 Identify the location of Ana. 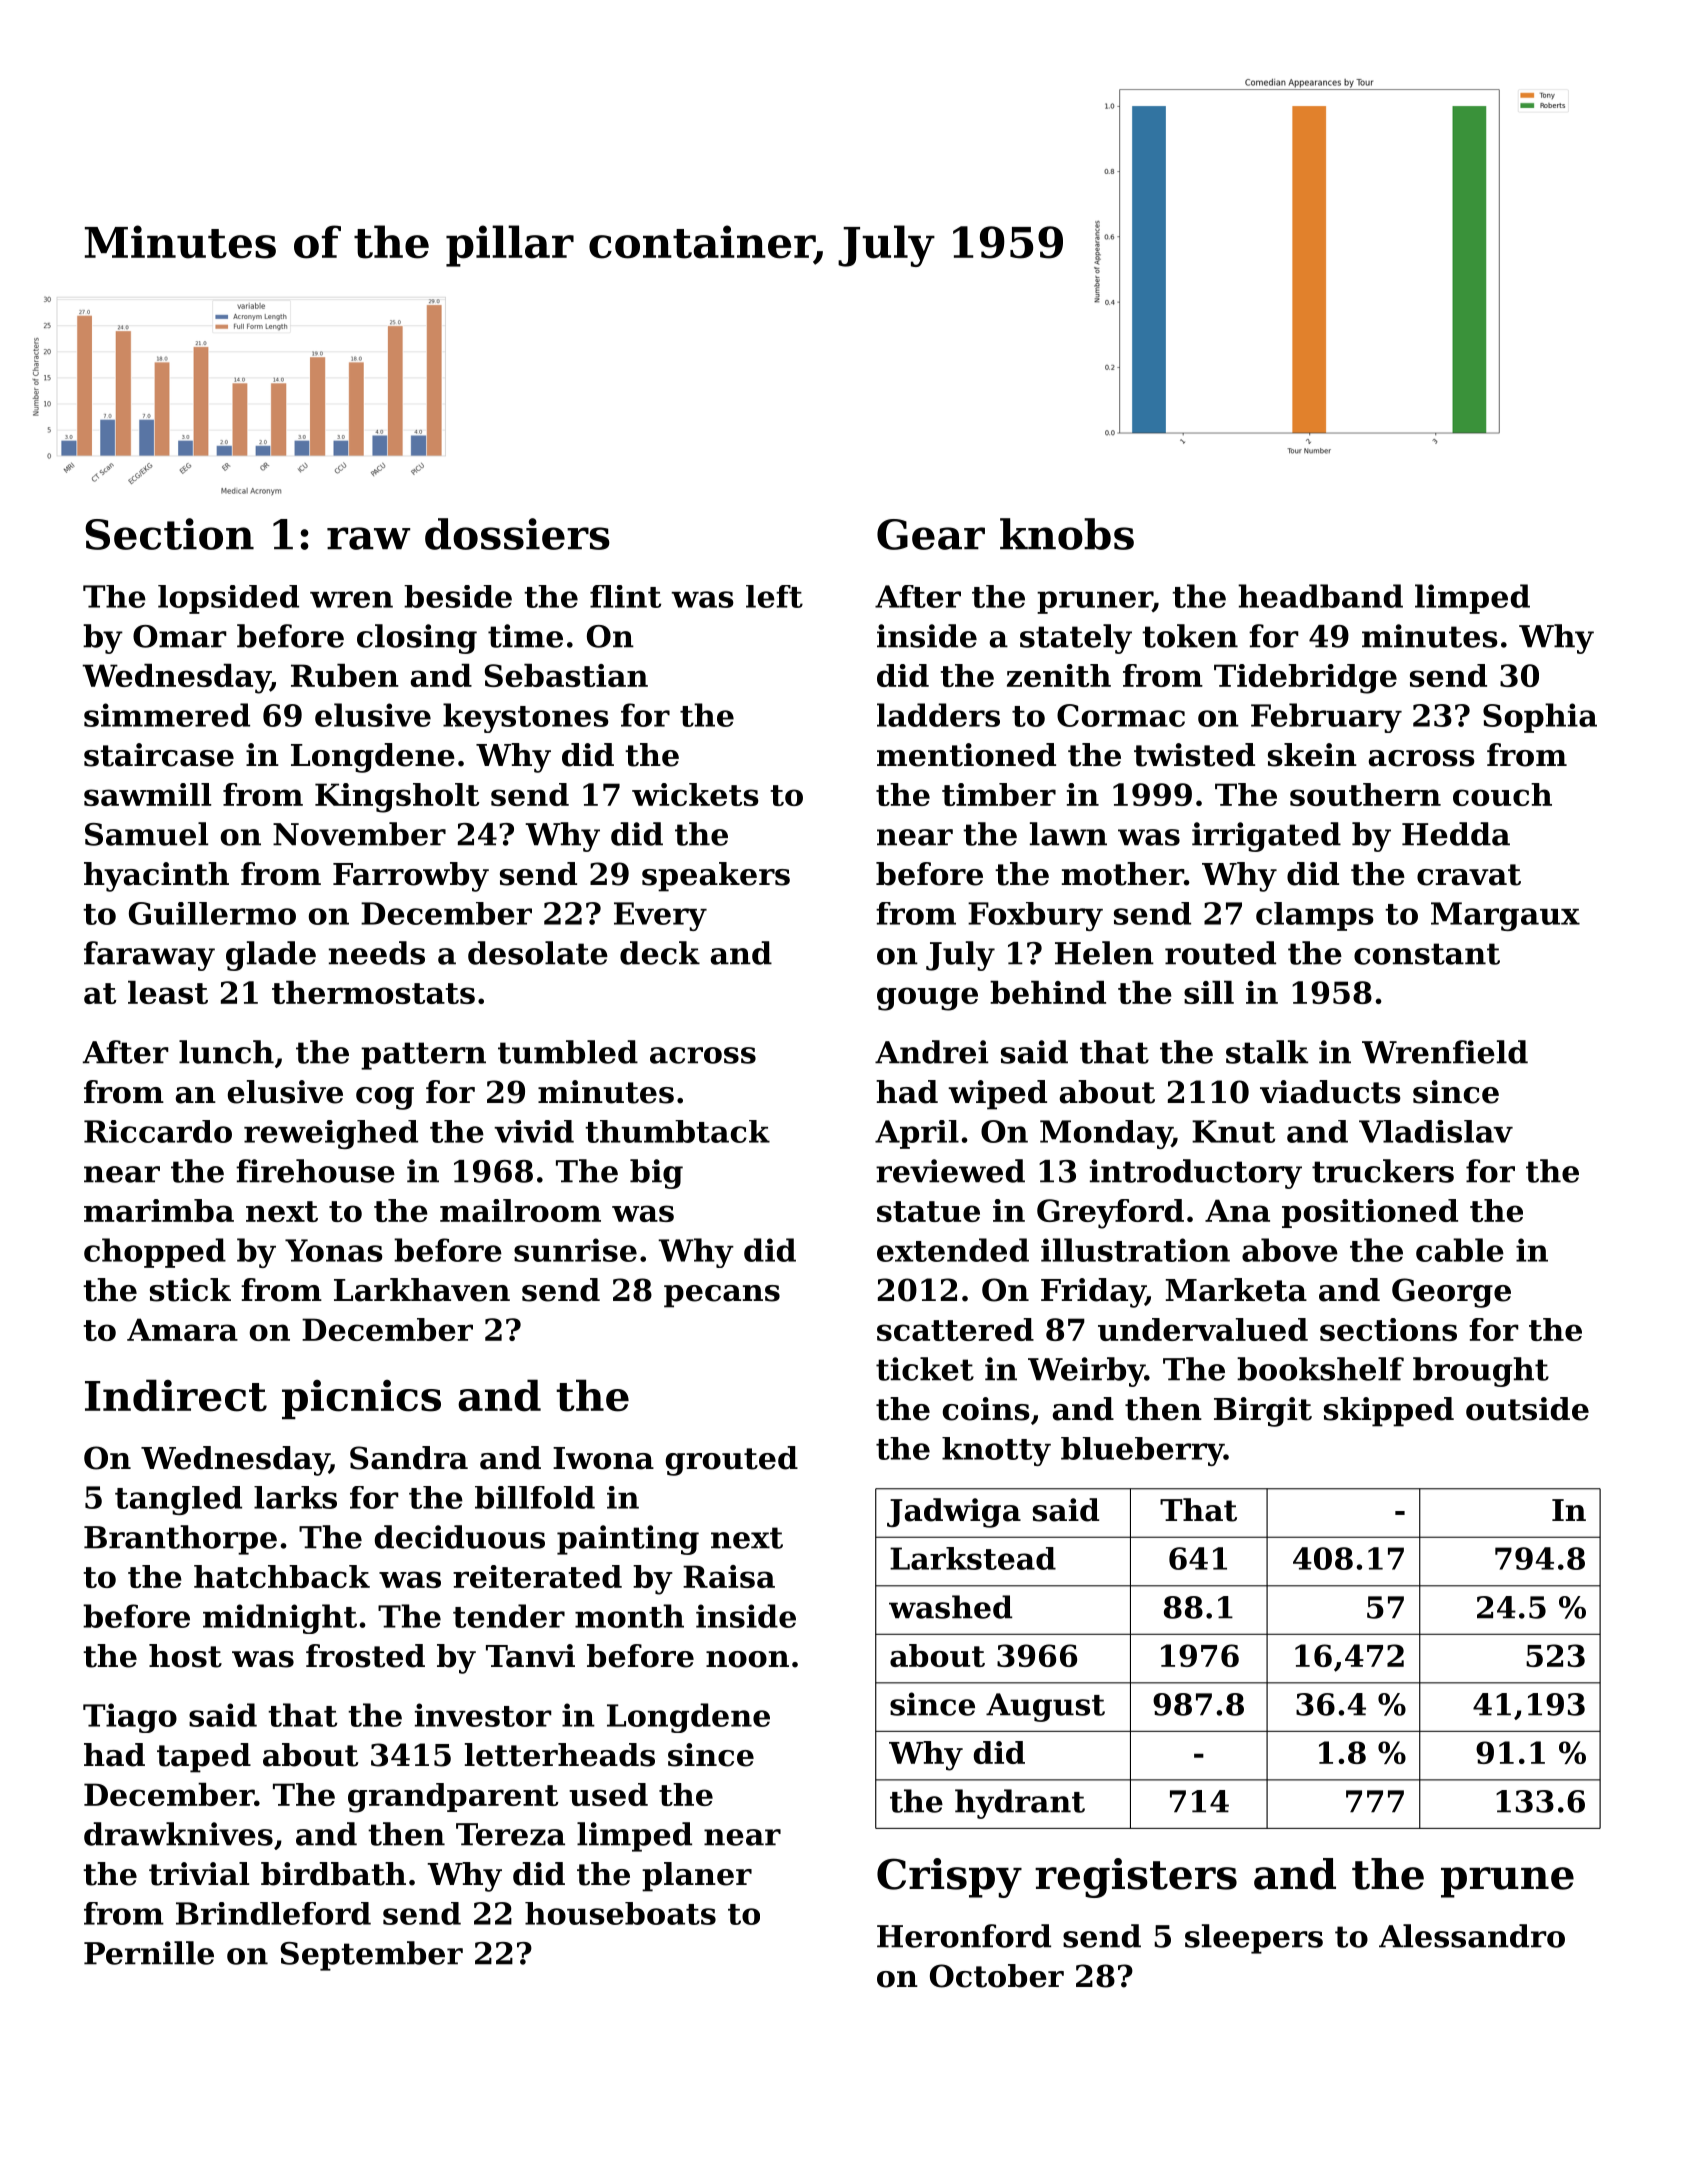
(1237, 1210).
